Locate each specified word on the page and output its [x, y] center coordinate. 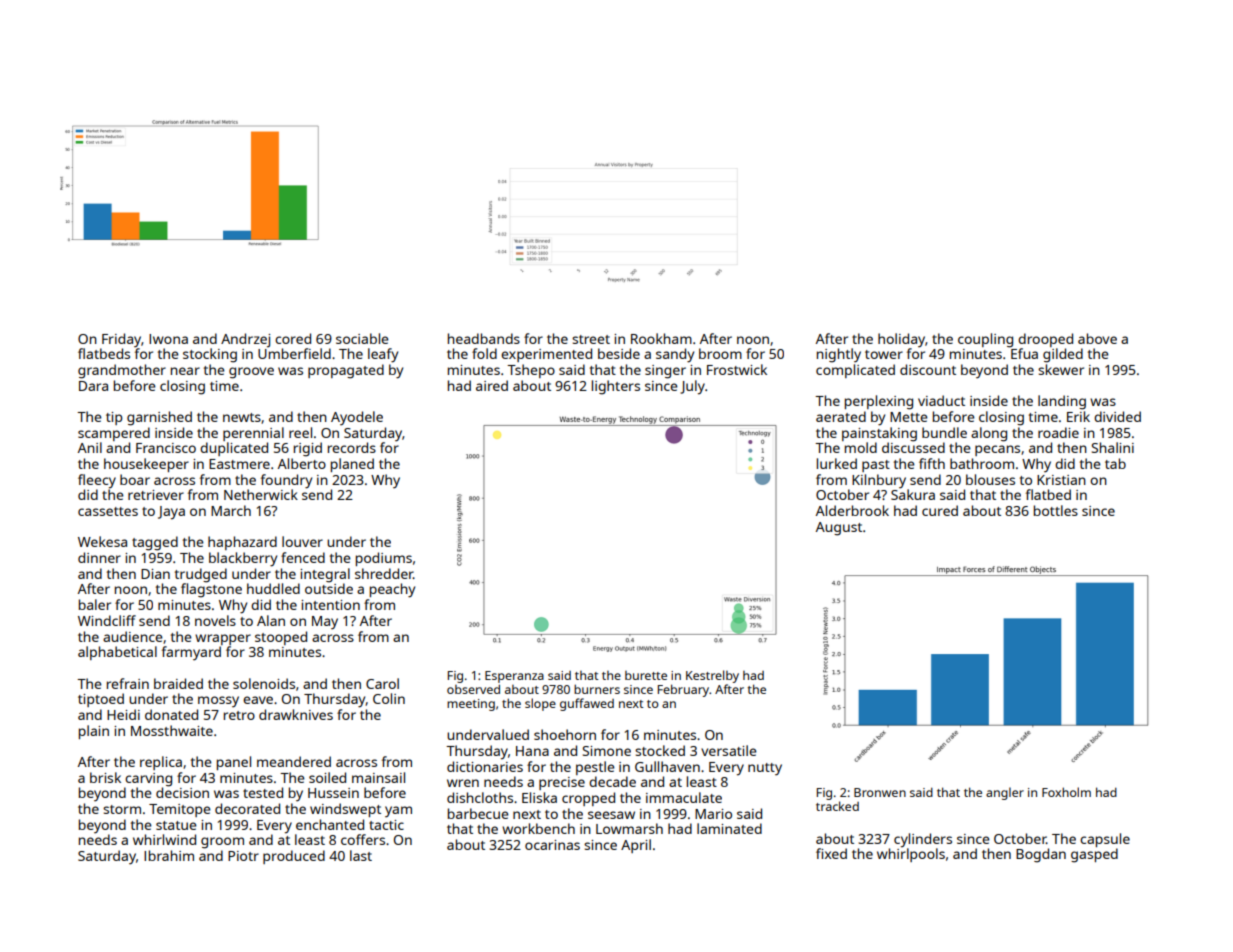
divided [1117, 416]
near [185, 371]
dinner [99, 557]
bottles [1056, 510]
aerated [841, 416]
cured [940, 510]
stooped [281, 638]
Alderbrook [852, 510]
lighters [616, 387]
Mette [909, 417]
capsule [1105, 840]
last [361, 855]
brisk [105, 777]
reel [300, 432]
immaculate [684, 797]
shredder [384, 573]
